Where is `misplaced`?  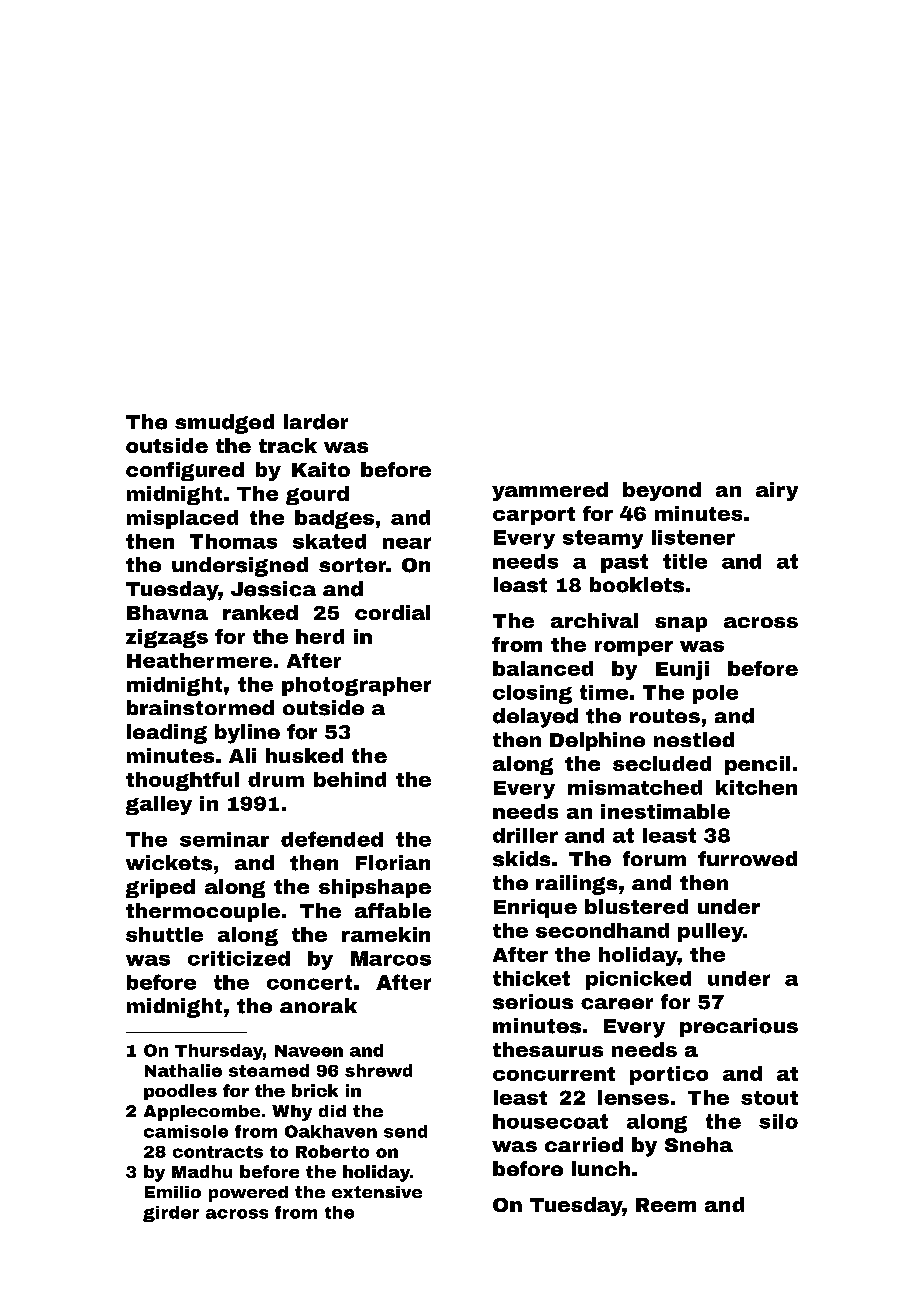 misplaced is located at coordinates (182, 519).
